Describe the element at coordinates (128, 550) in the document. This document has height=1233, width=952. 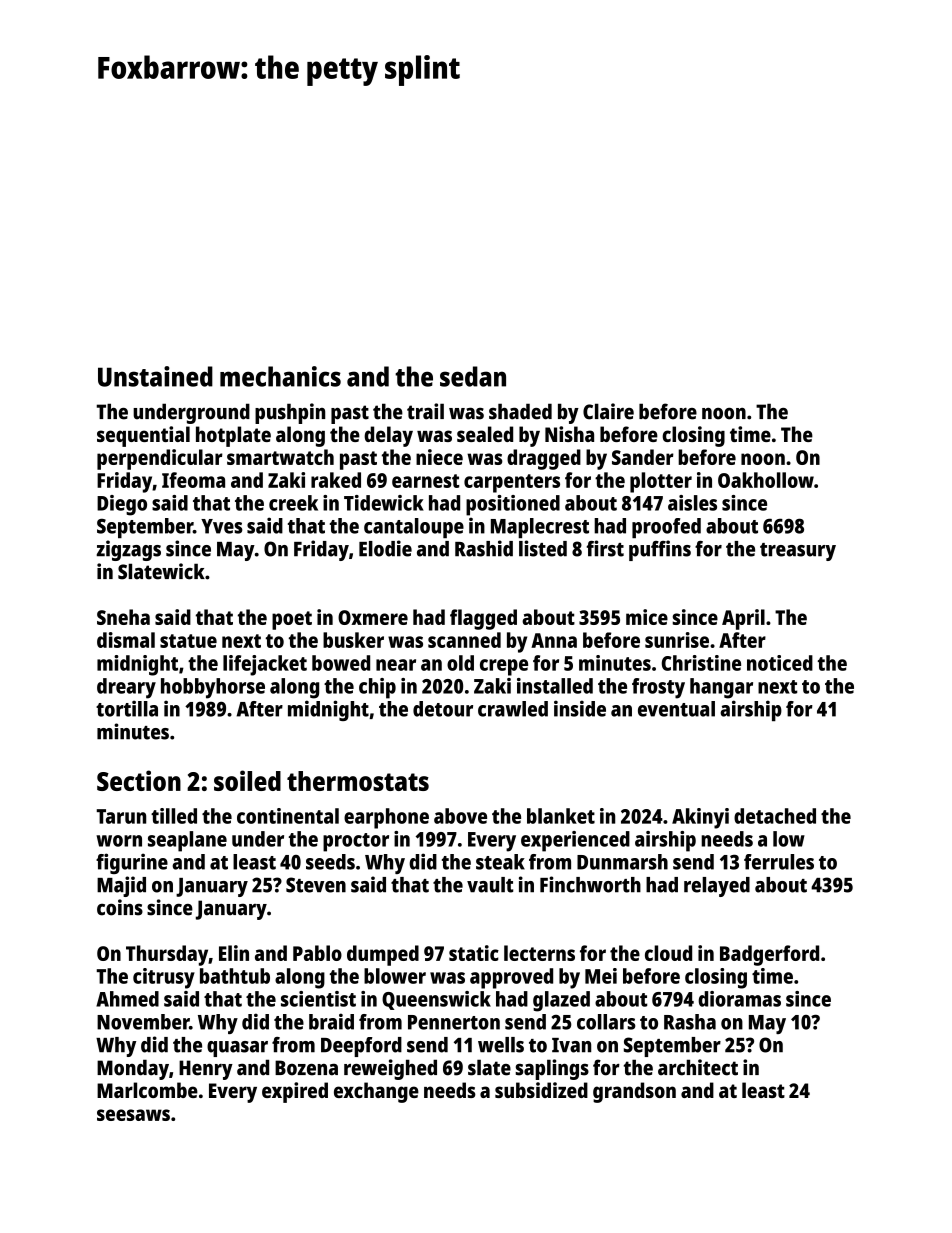
I see `zigzags` at that location.
